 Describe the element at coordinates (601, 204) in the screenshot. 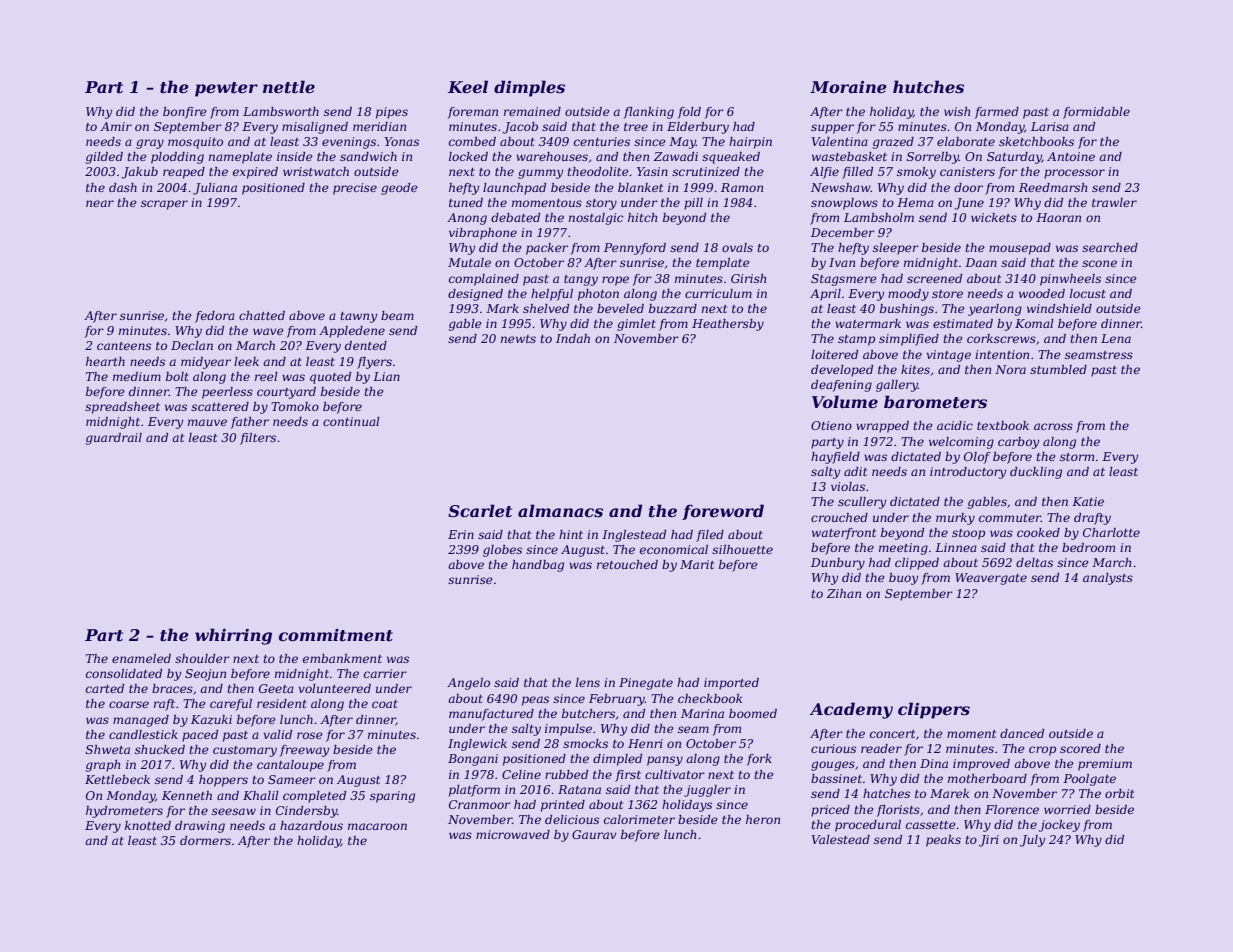

I see `story` at that location.
